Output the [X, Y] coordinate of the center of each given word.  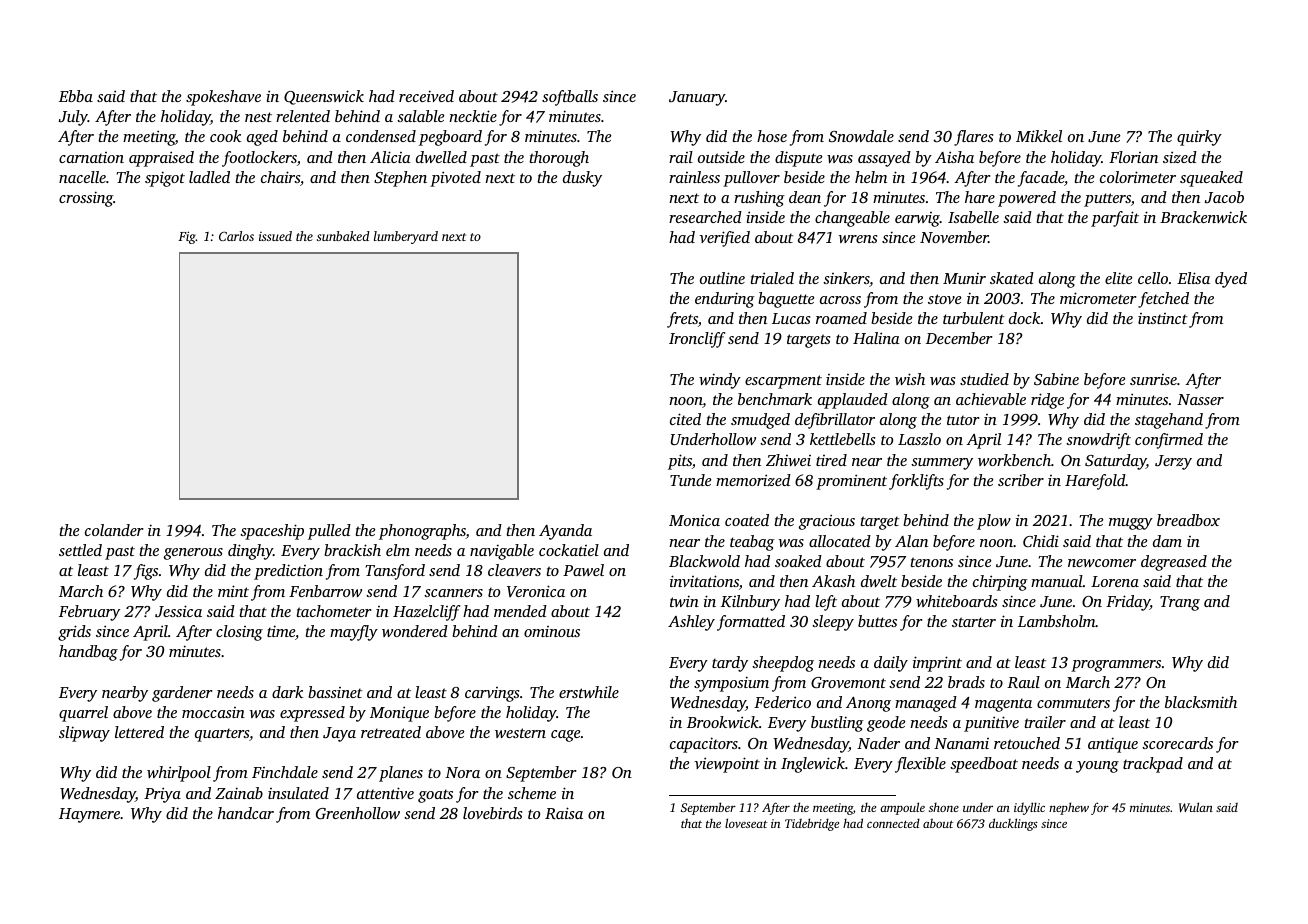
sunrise [1153, 379]
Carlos [236, 236]
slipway [84, 734]
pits [680, 462]
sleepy [833, 623]
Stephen [400, 179]
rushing [759, 199]
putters [1107, 200]
